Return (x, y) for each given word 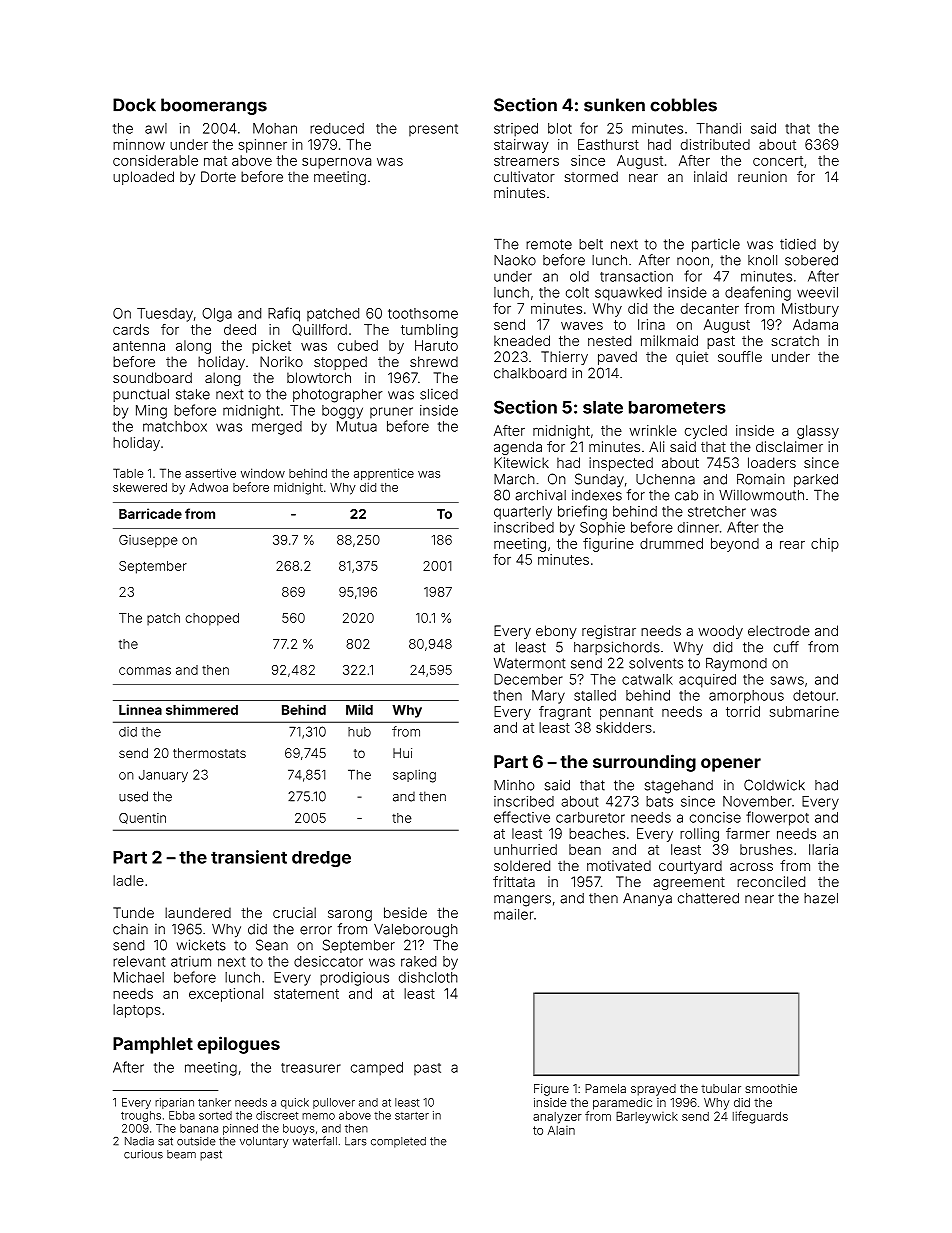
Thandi (719, 128)
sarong (350, 915)
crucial (294, 912)
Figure (551, 1090)
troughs (141, 1116)
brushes (766, 849)
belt (591, 244)
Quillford (319, 330)
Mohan (275, 128)
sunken (614, 105)
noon (693, 261)
